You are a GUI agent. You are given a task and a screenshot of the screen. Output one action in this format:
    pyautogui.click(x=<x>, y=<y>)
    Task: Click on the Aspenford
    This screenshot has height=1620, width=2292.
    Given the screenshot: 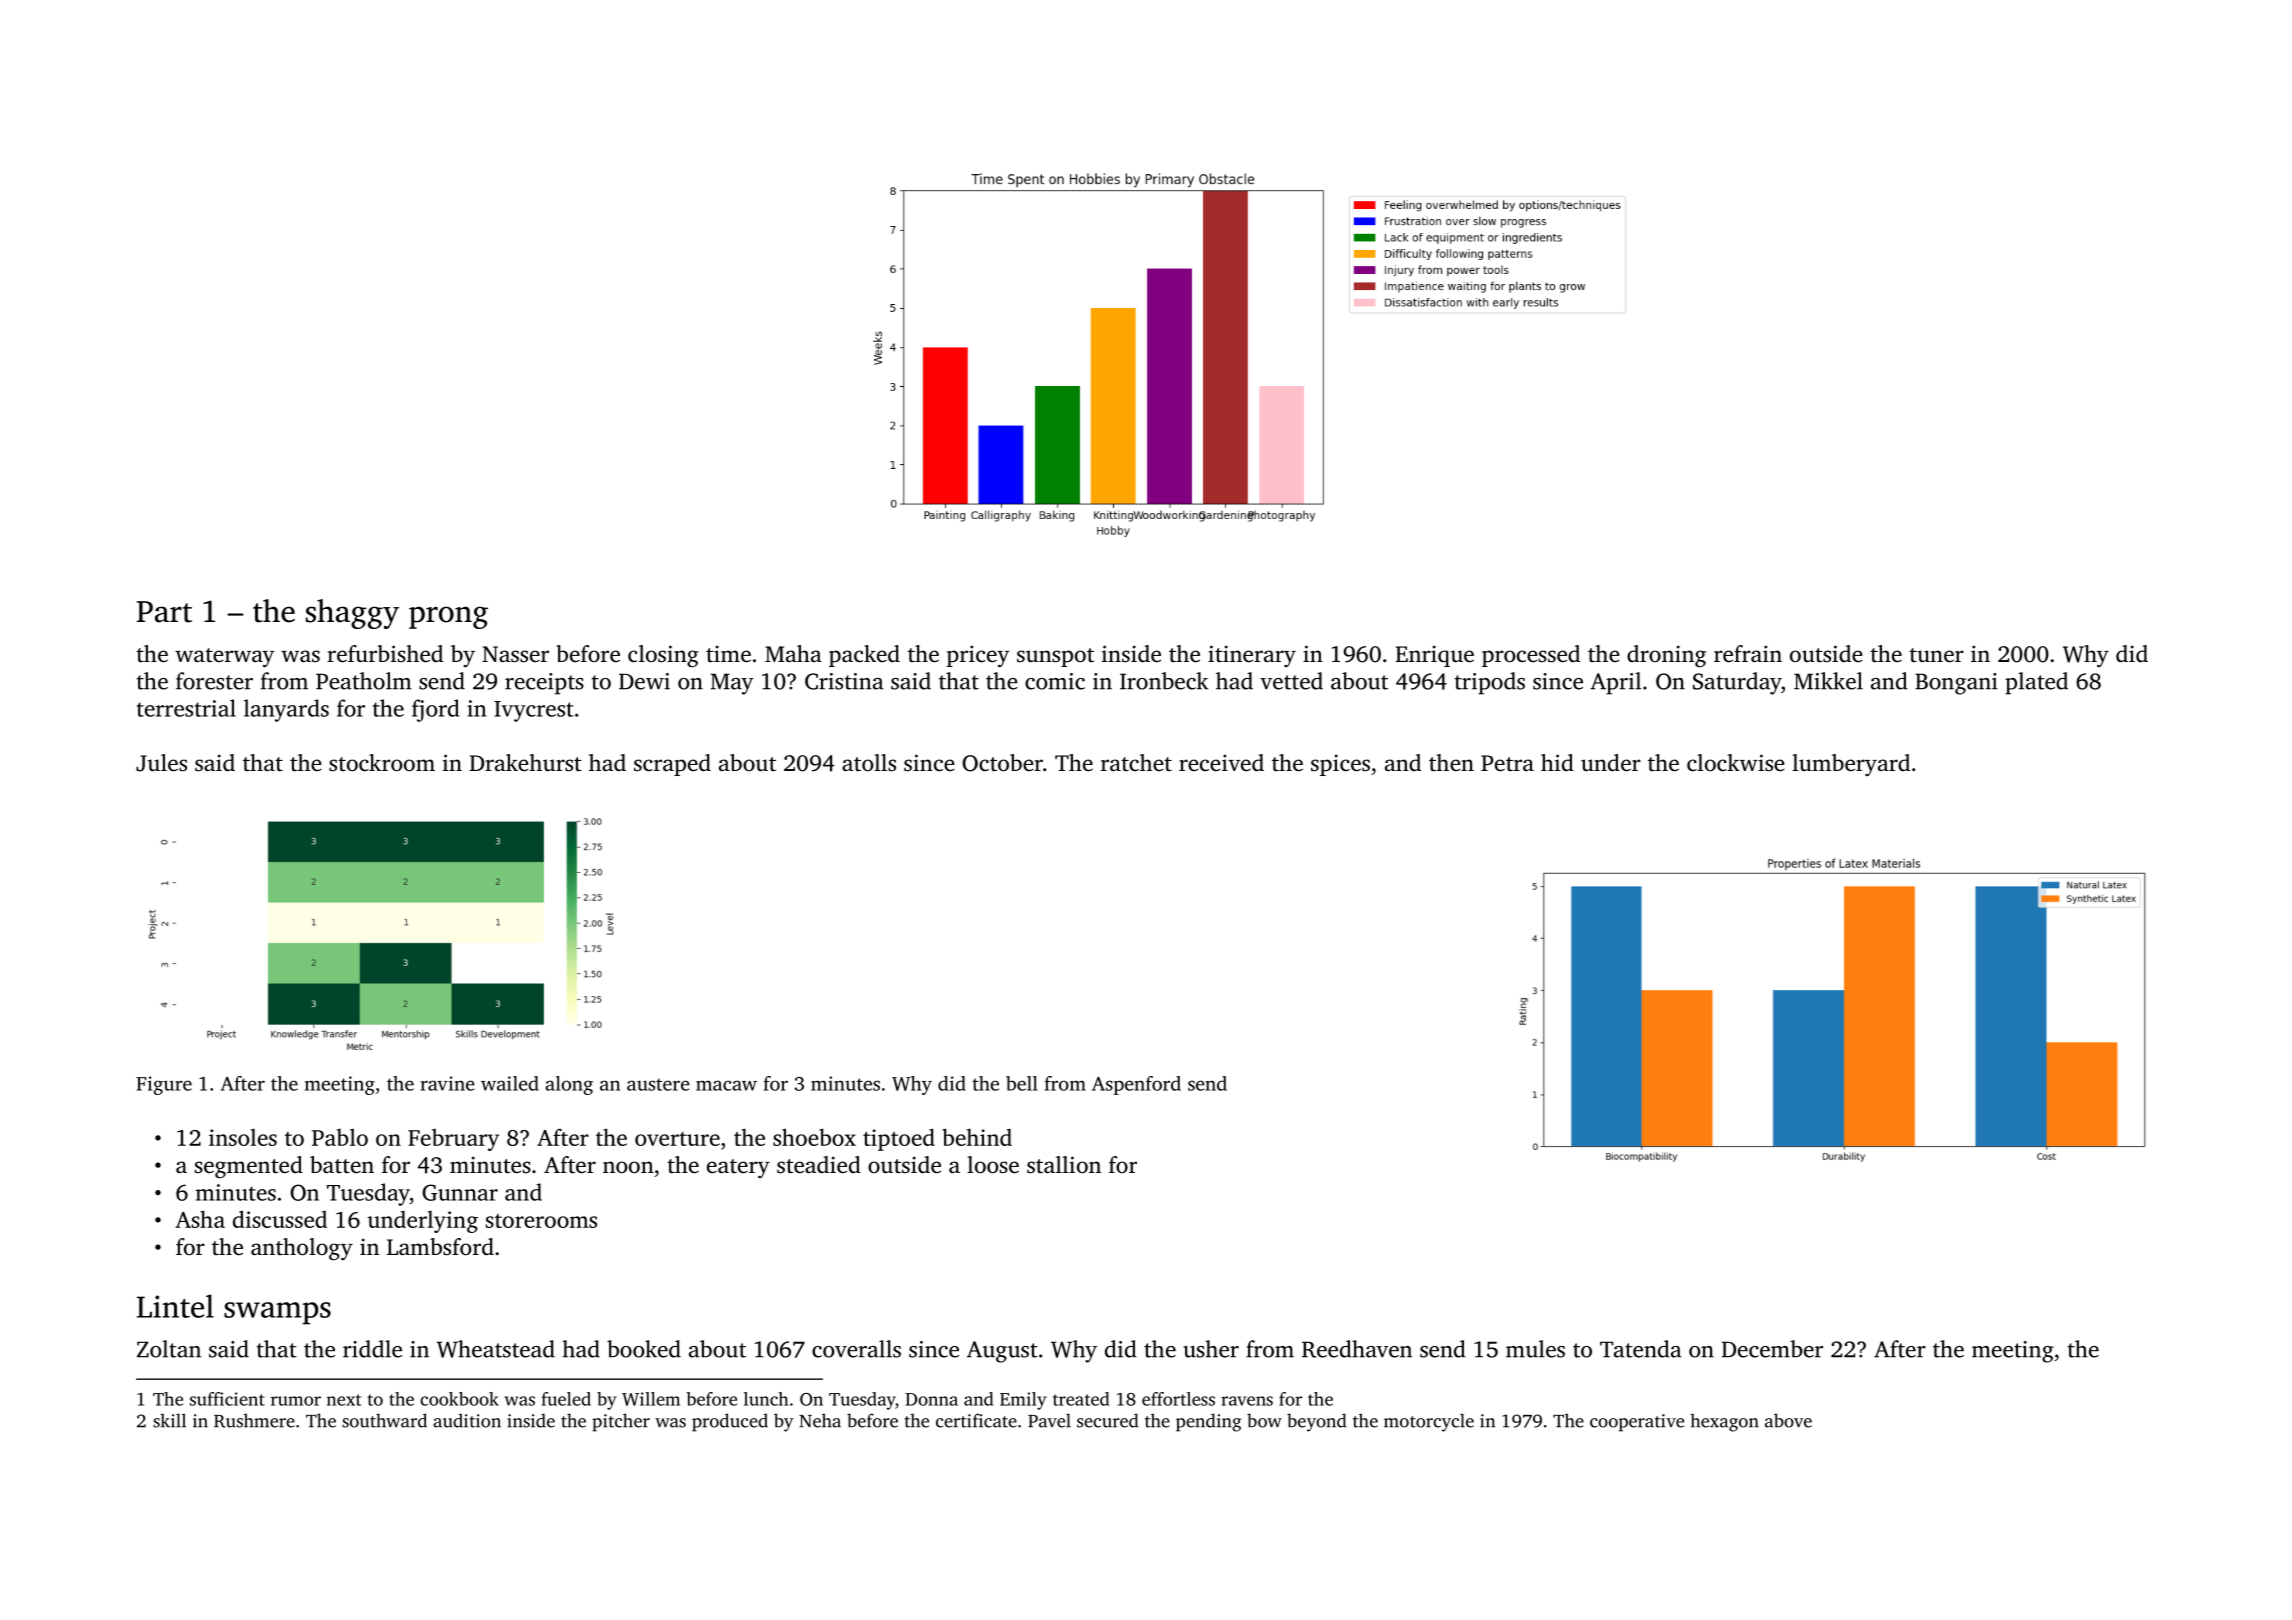 What is the action you would take?
    pyautogui.click(x=1136, y=1085)
